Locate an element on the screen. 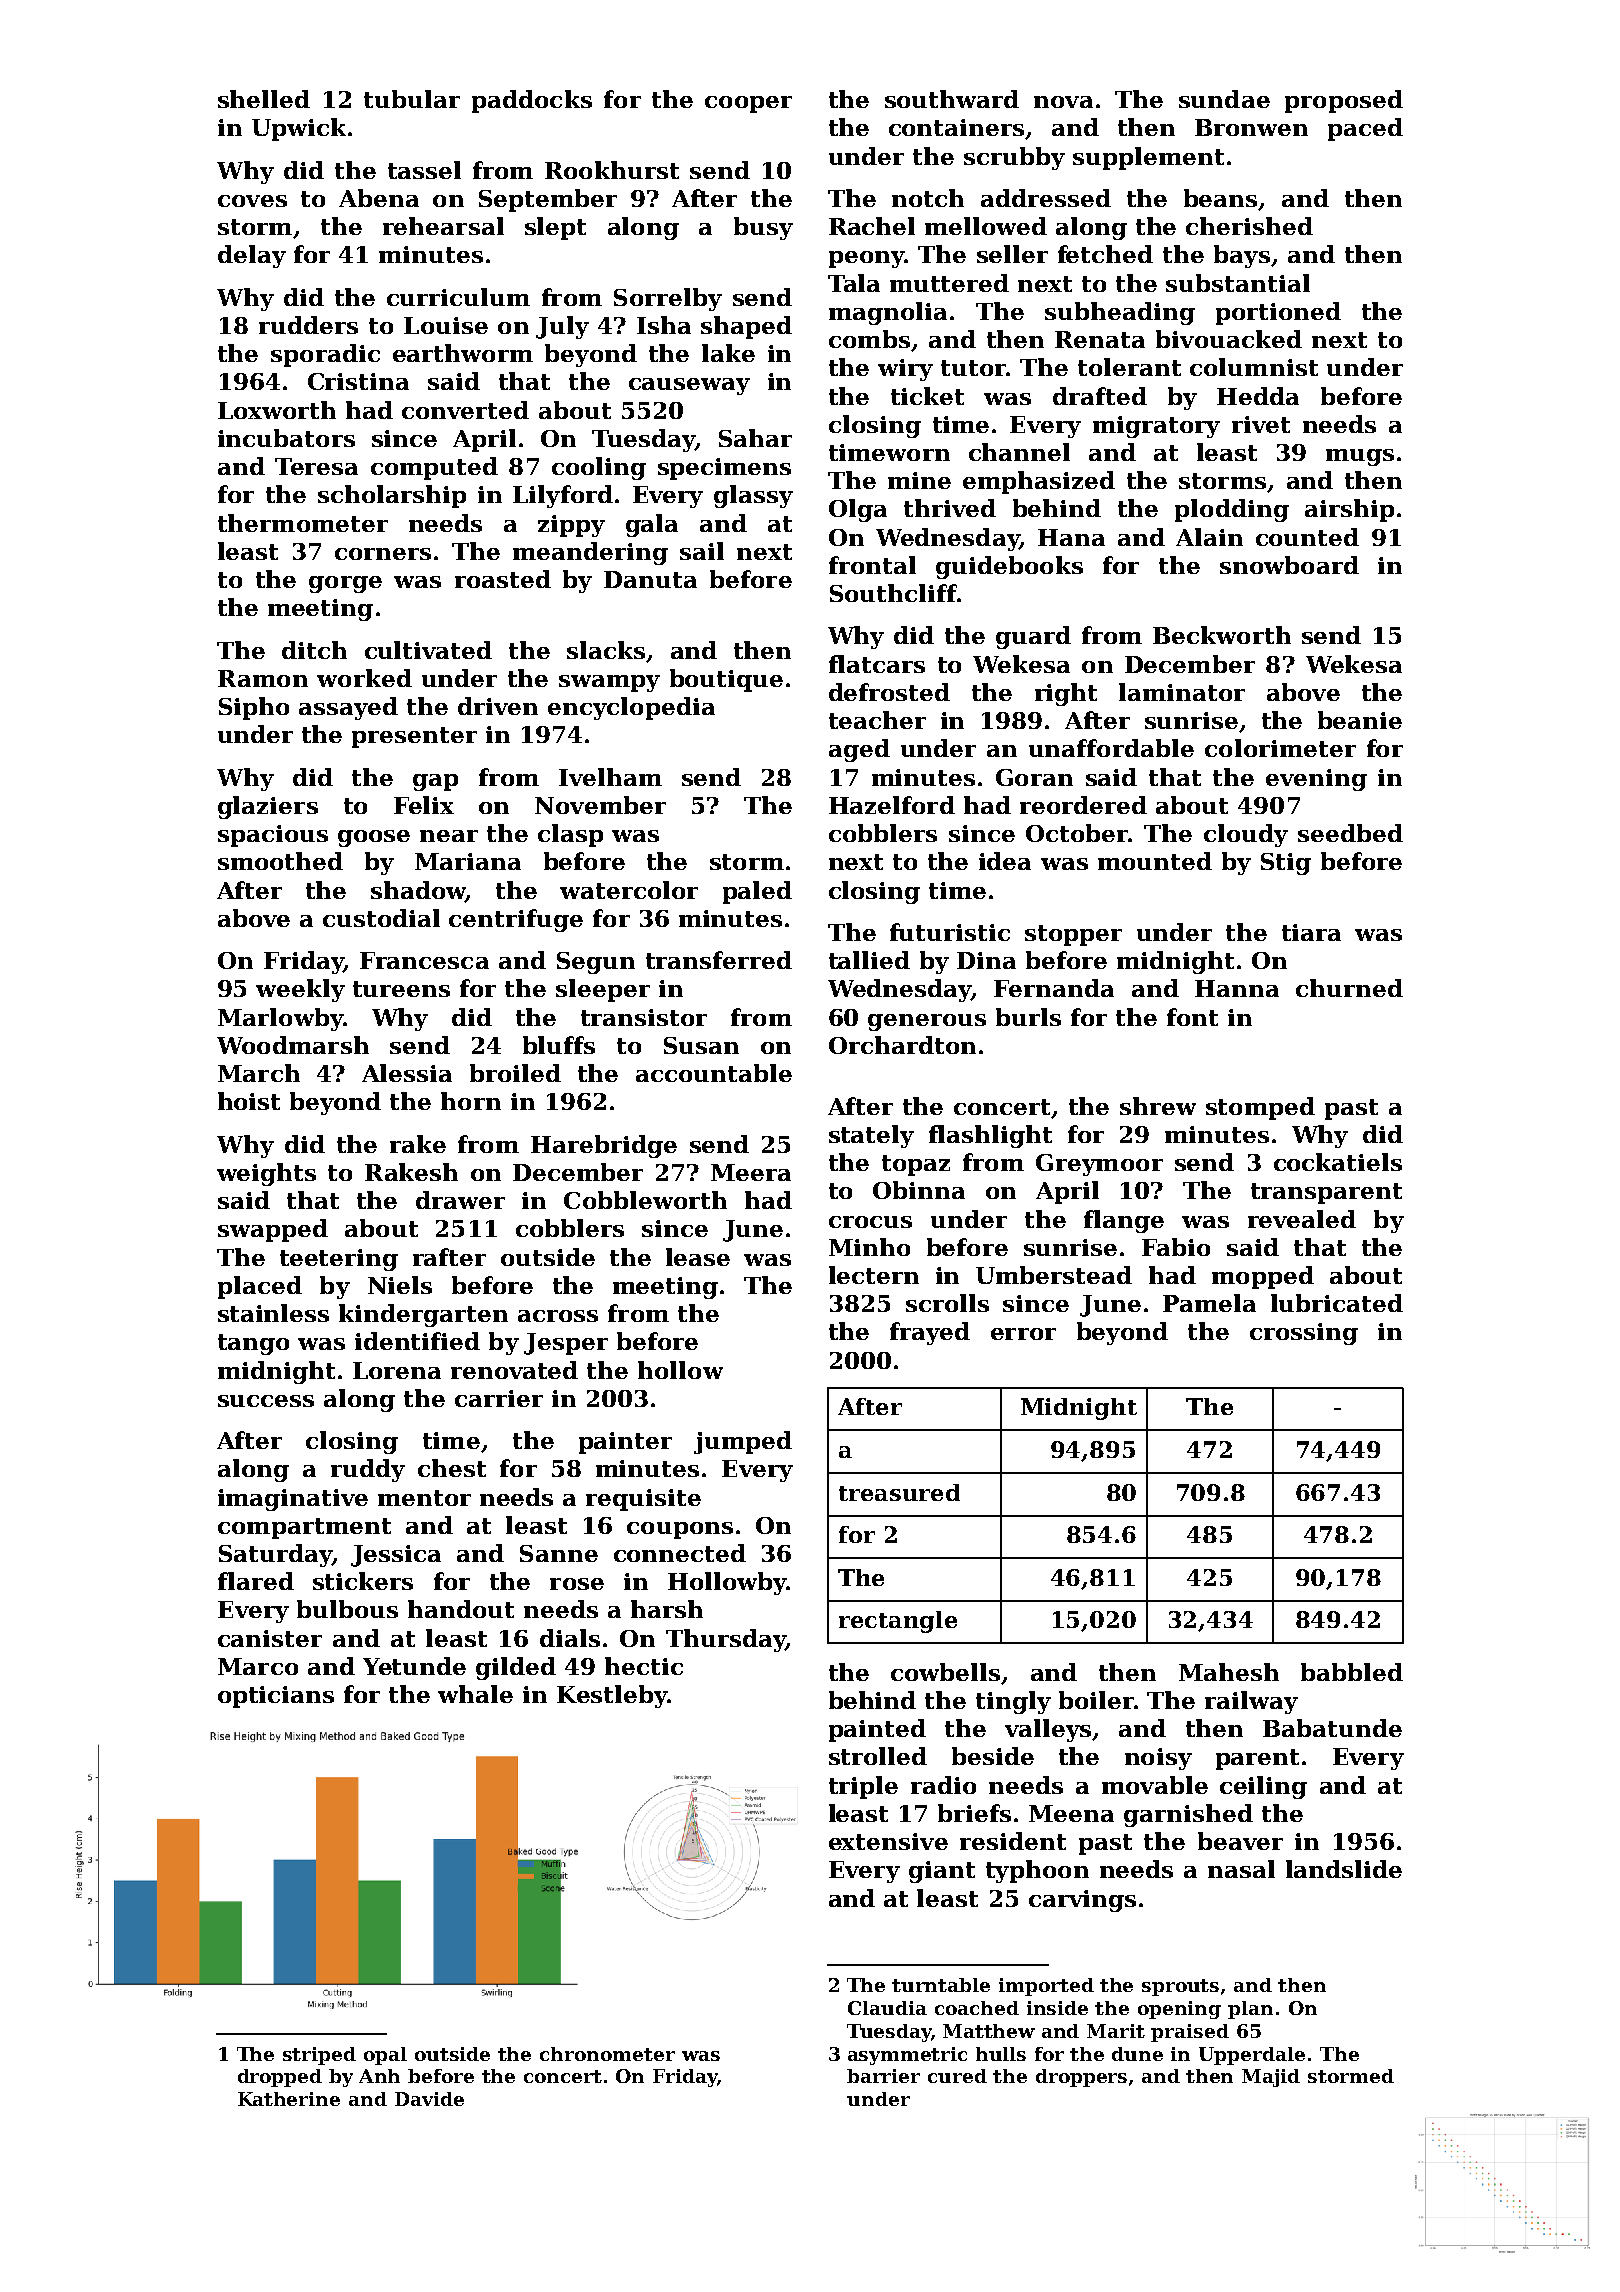 The image size is (1620, 2292). Orchardton is located at coordinates (902, 1045).
